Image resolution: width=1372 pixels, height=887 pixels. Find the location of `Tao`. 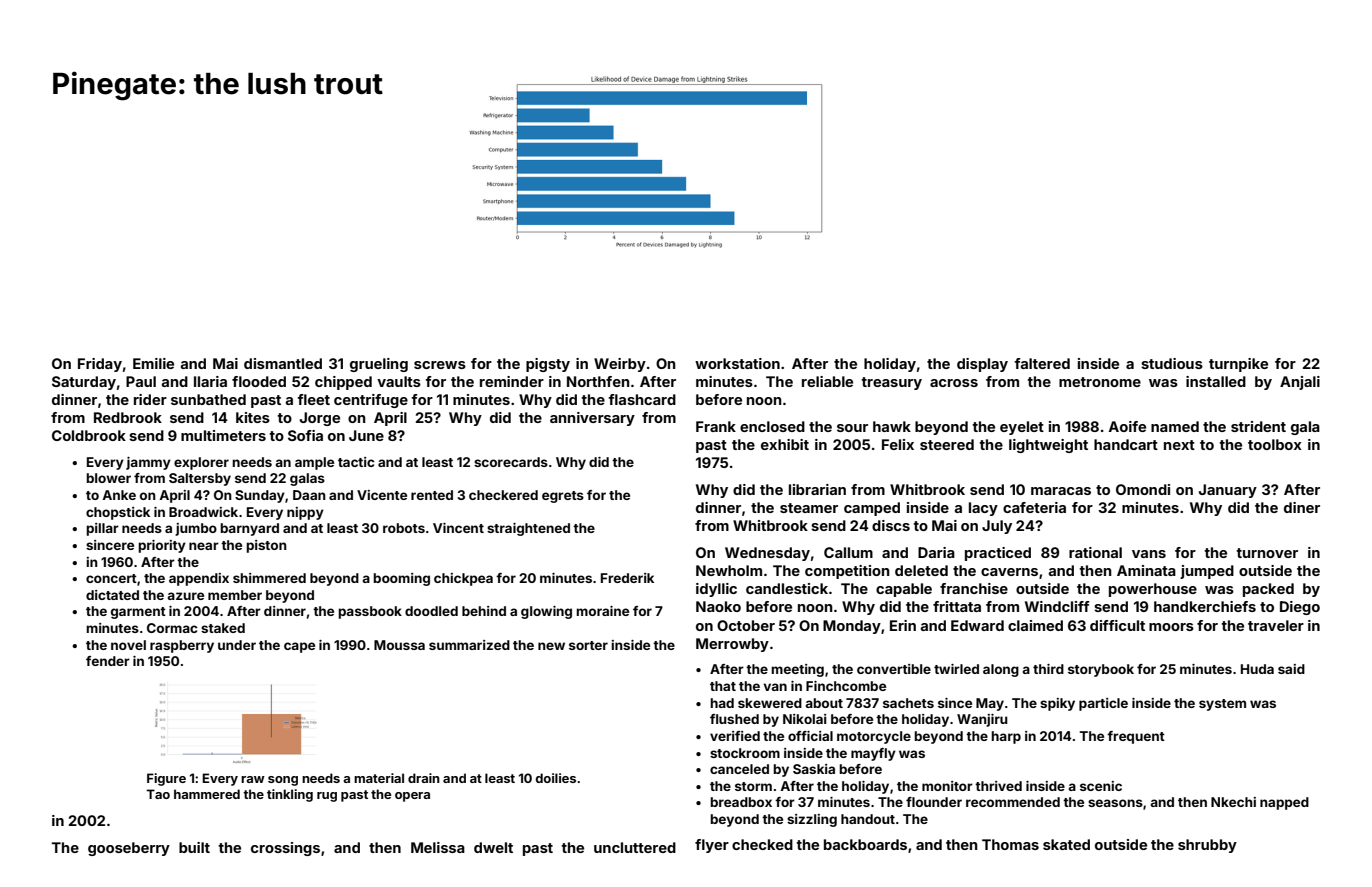

Tao is located at coordinates (158, 794).
